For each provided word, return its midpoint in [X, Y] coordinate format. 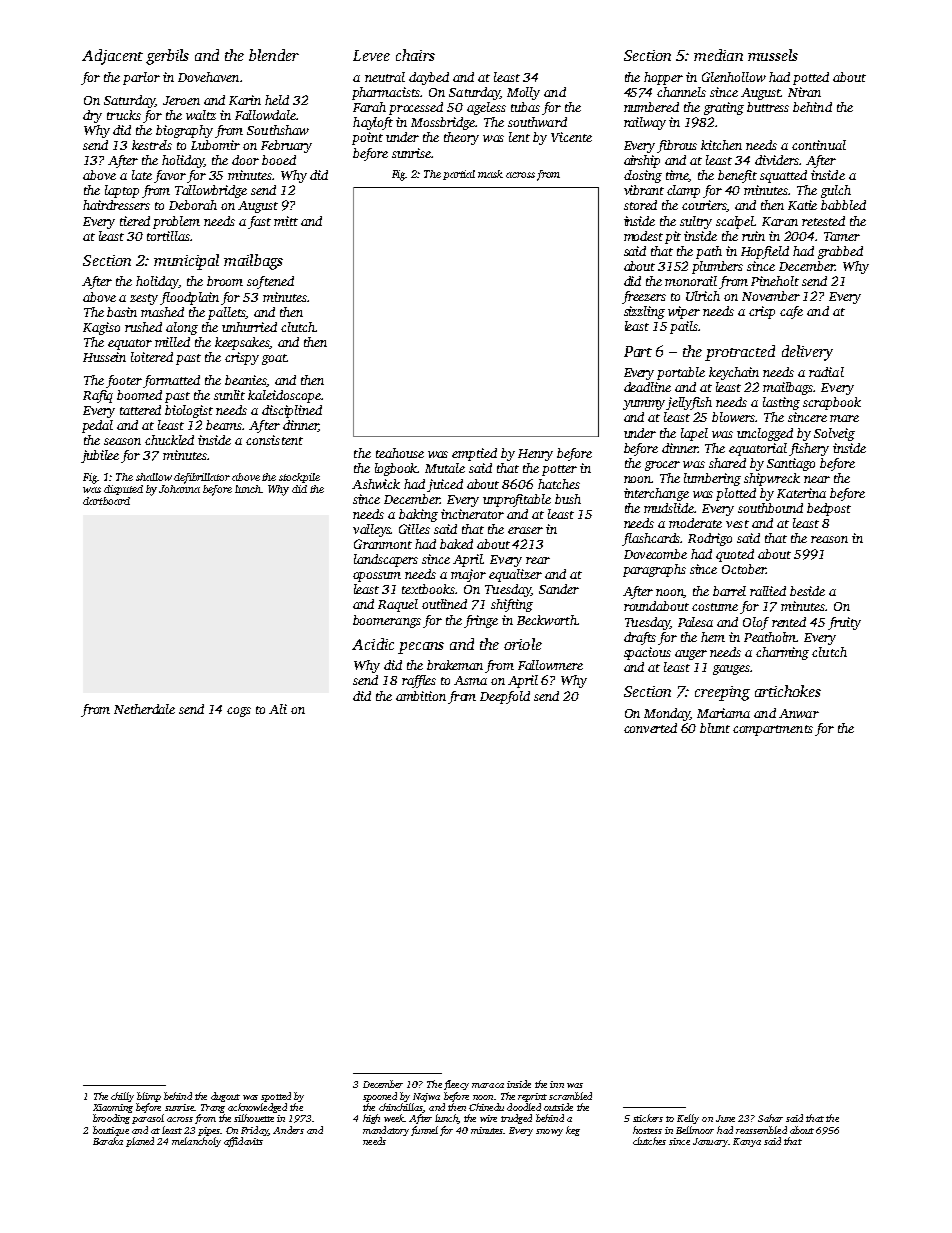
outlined [444, 604]
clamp [683, 191]
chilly [122, 1097]
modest [643, 236]
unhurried [249, 327]
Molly [523, 93]
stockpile [299, 478]
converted [650, 728]
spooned [380, 1097]
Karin [245, 100]
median [718, 55]
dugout [225, 1097]
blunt [715, 728]
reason [829, 539]
